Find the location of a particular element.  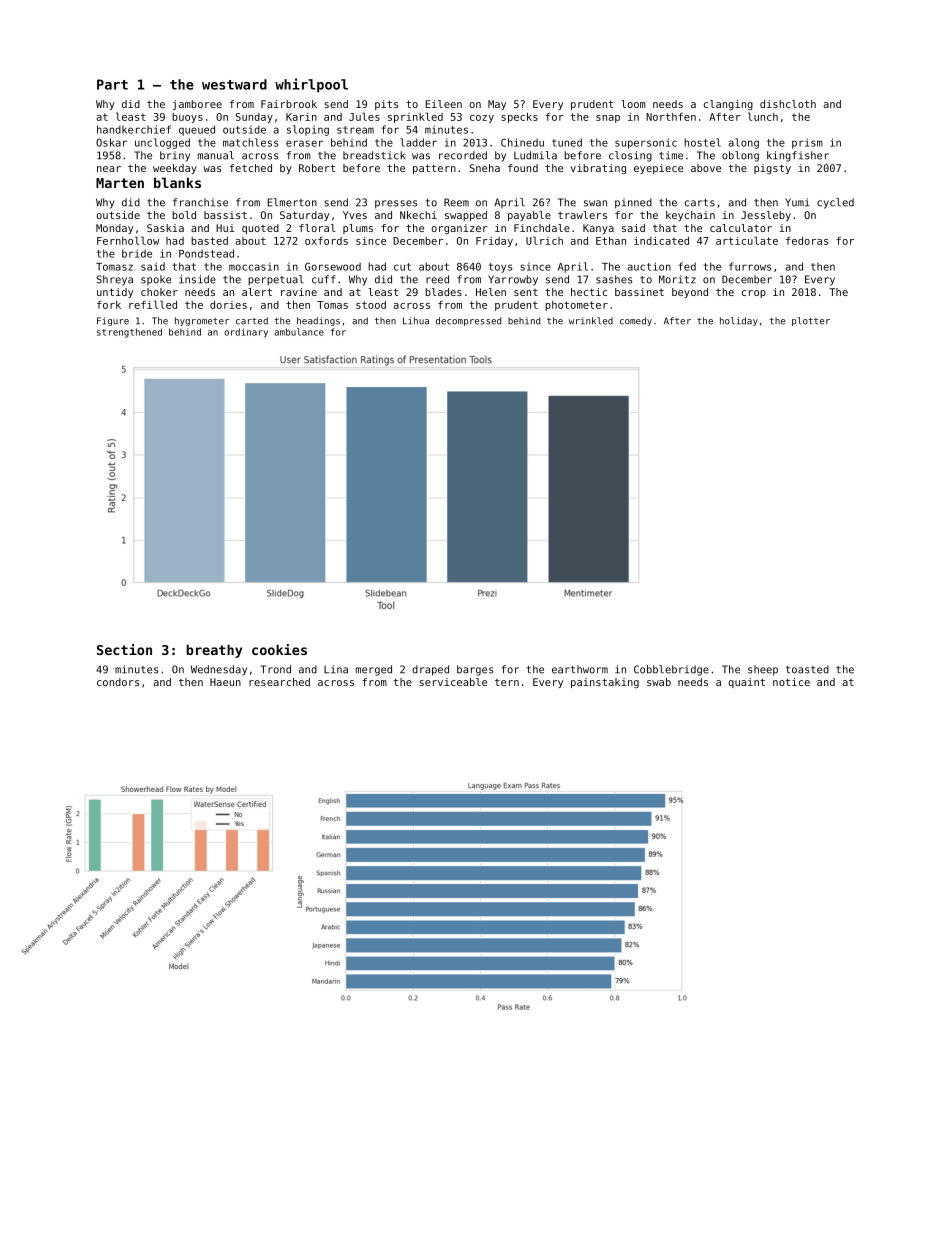

barges is located at coordinates (475, 670).
